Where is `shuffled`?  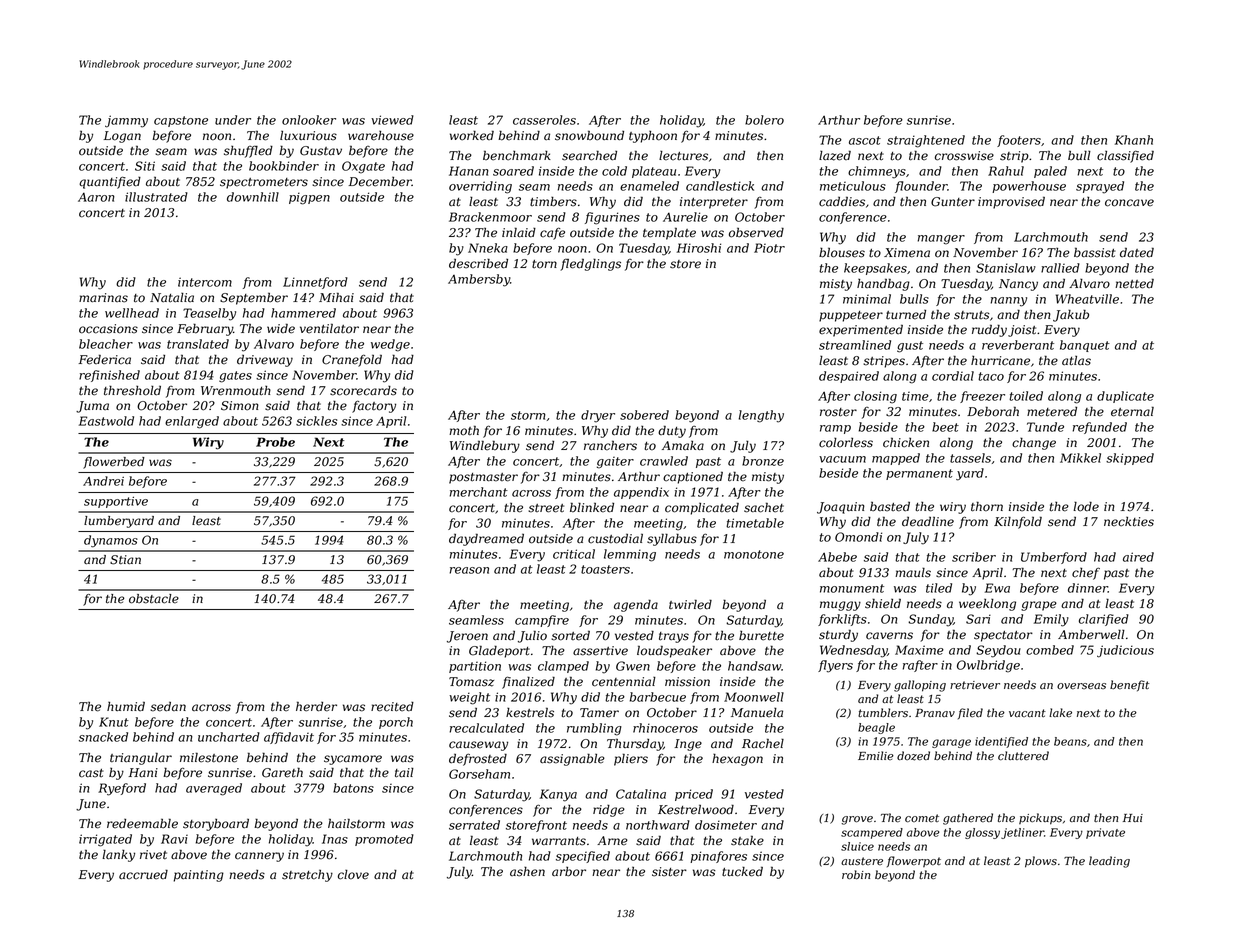 shuffled is located at coordinates (248, 151).
